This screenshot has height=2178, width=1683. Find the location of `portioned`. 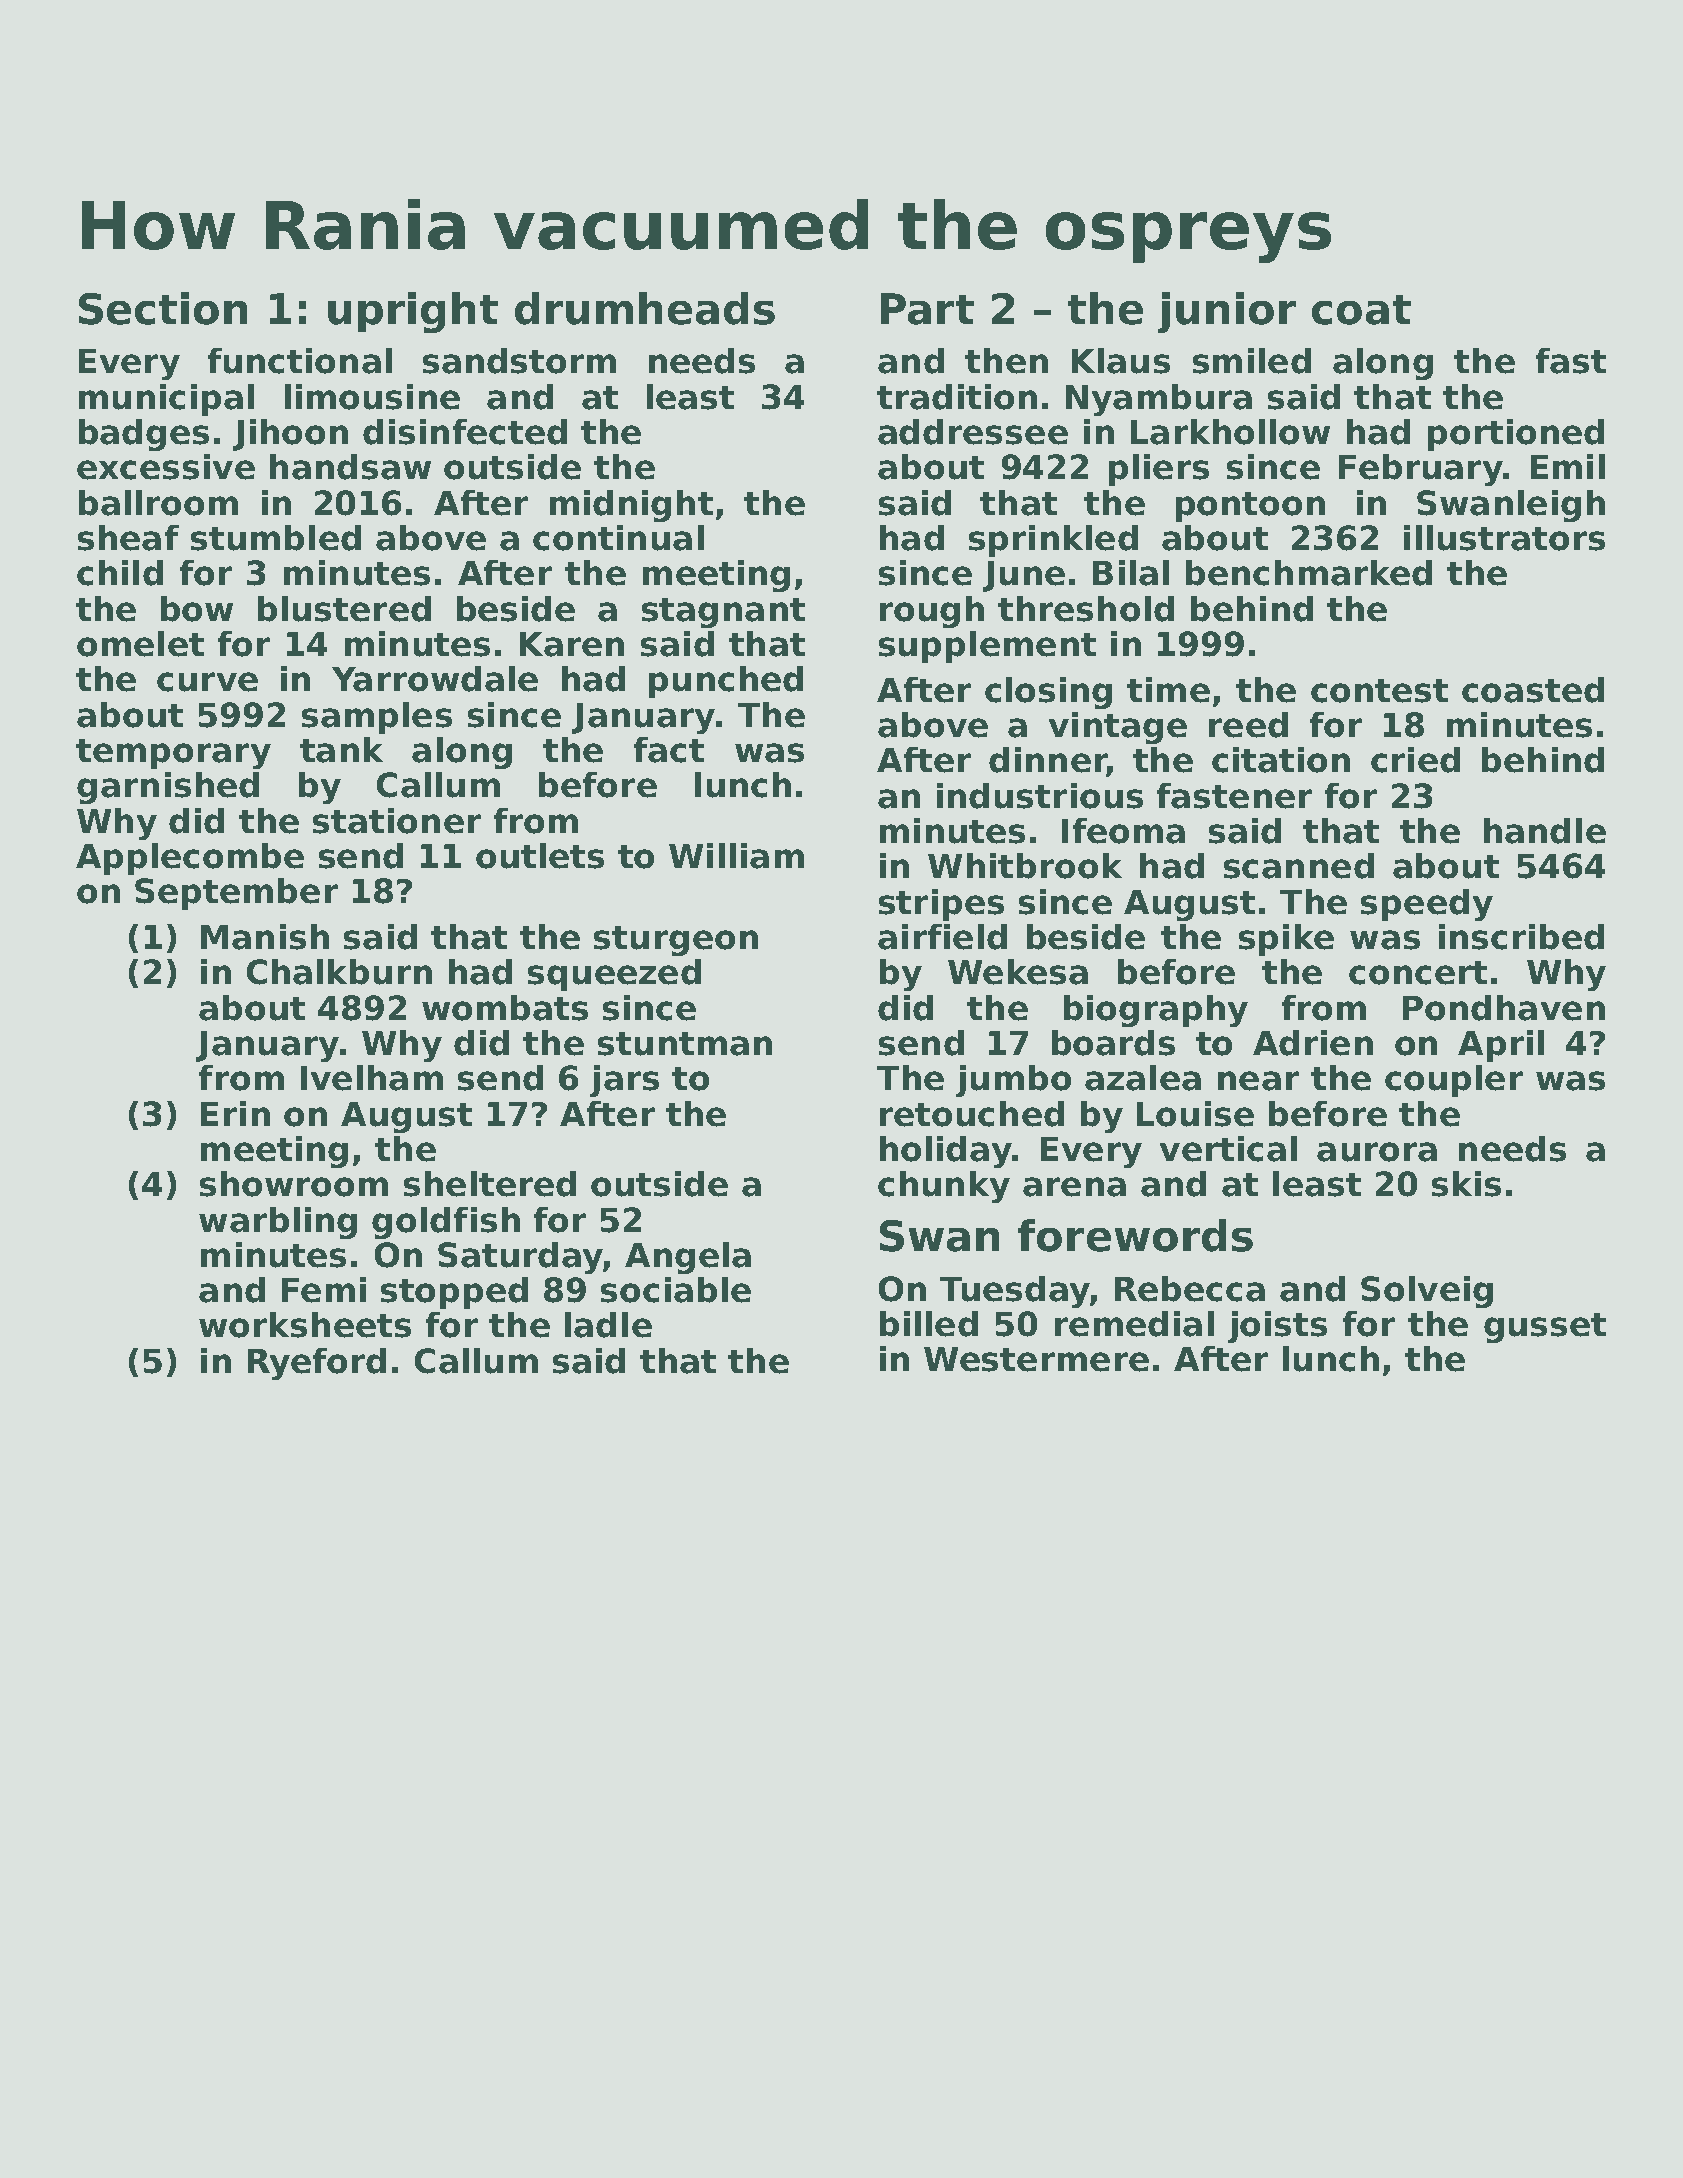

portioned is located at coordinates (1516, 435).
